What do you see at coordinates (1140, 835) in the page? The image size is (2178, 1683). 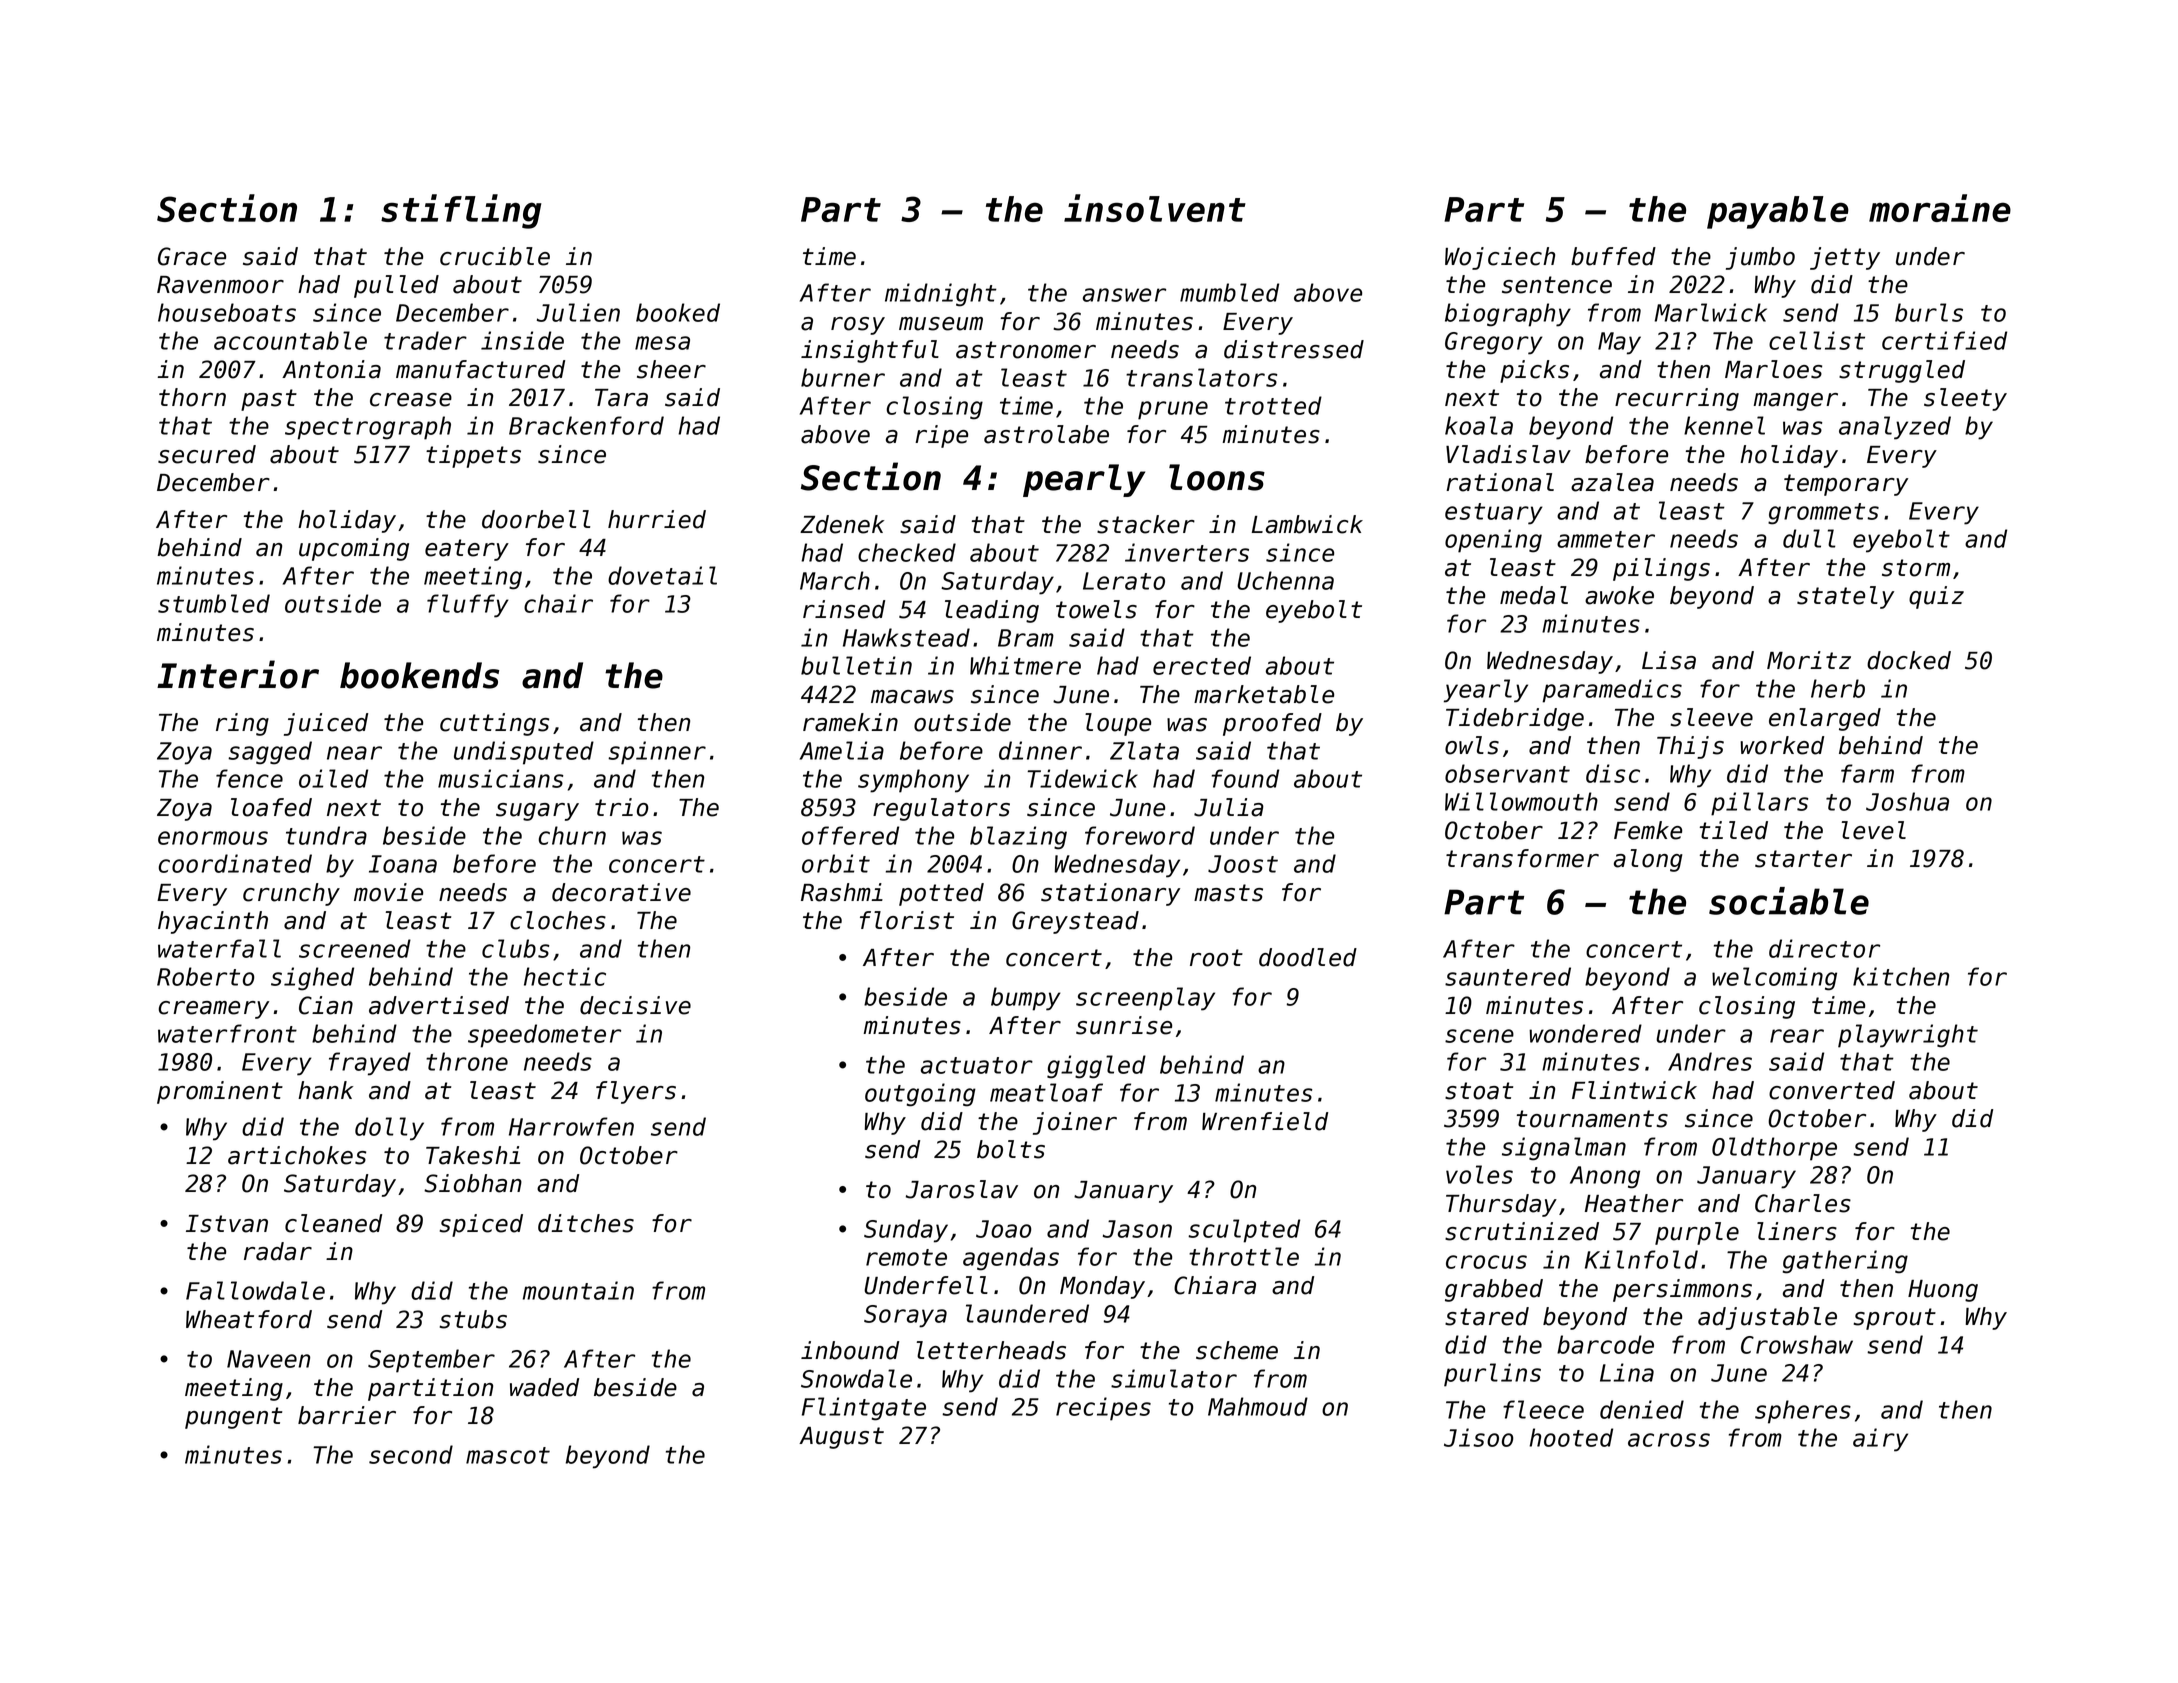 I see `foreword` at bounding box center [1140, 835].
